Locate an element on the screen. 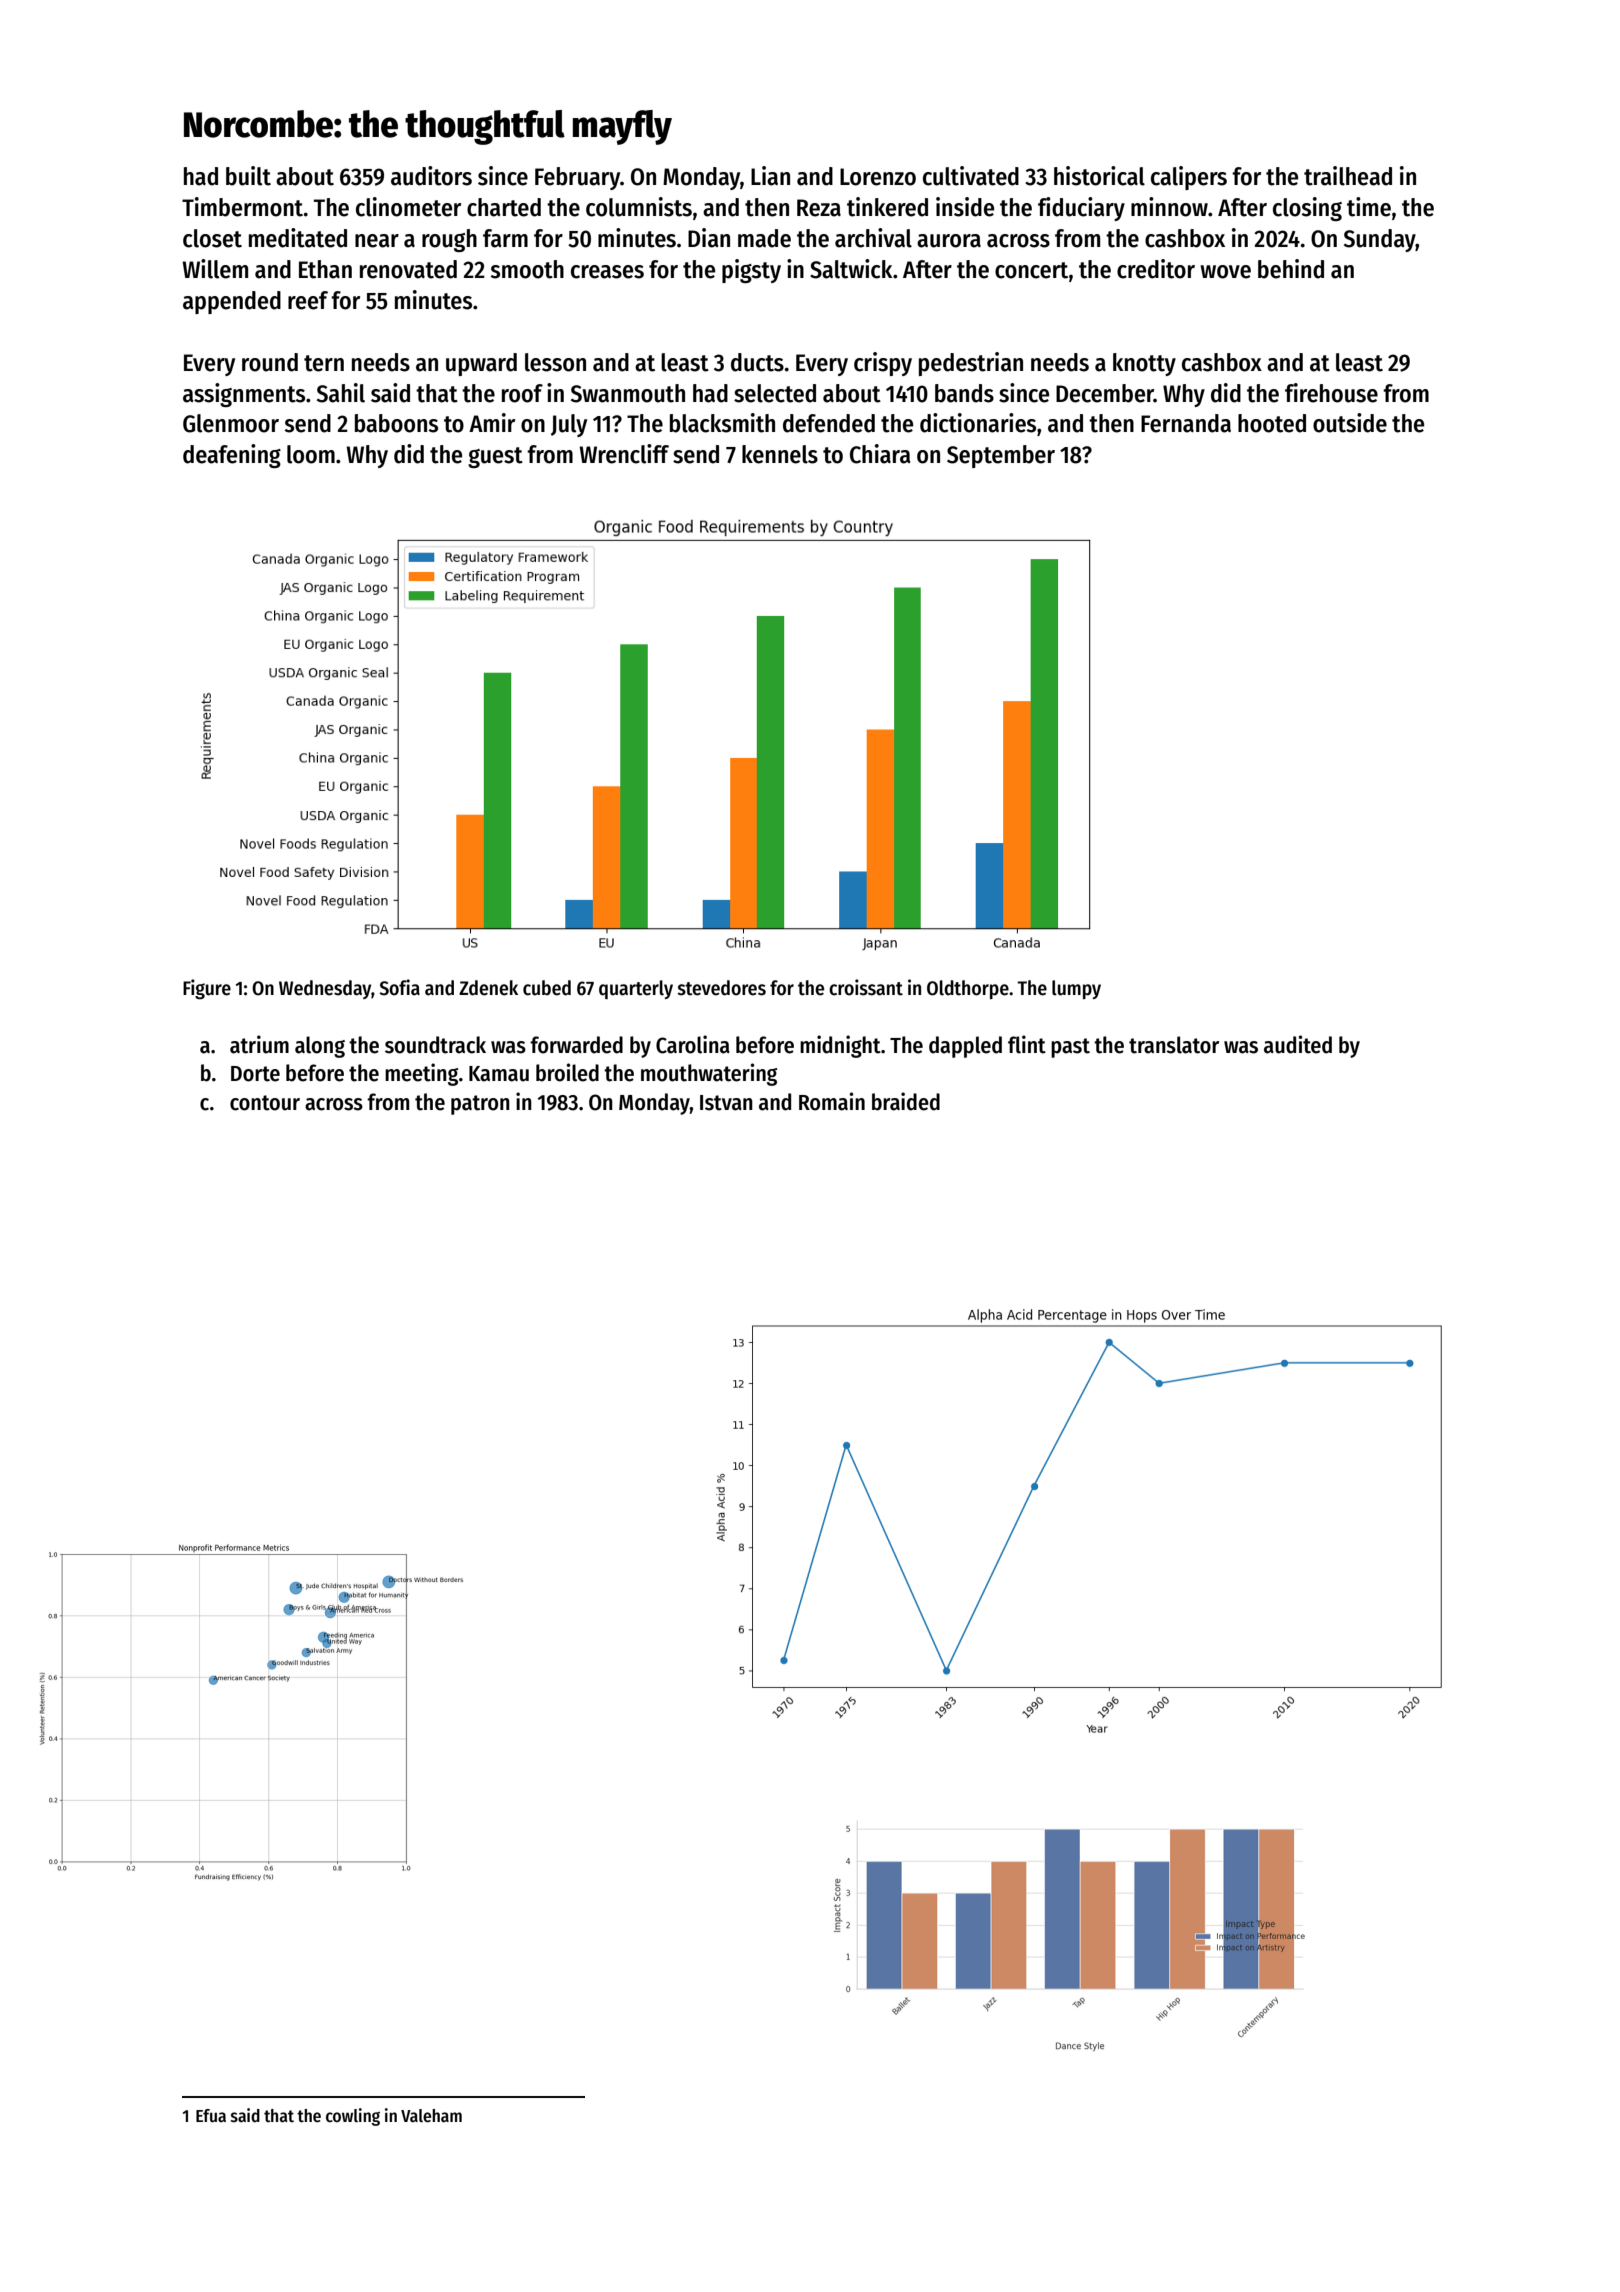  auditors is located at coordinates (431, 176).
